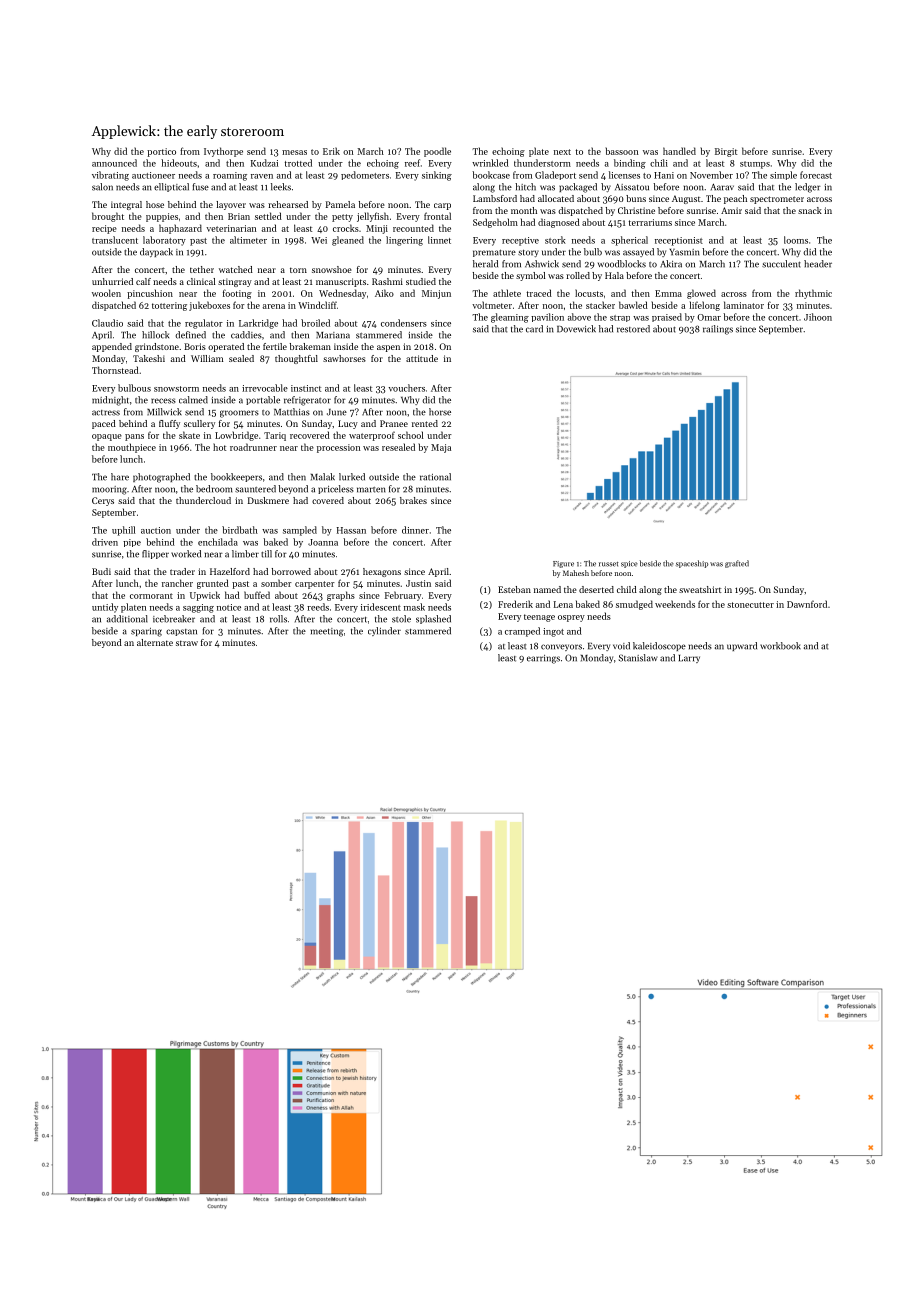 The height and width of the screenshot is (1308, 924). I want to click on next, so click(562, 152).
